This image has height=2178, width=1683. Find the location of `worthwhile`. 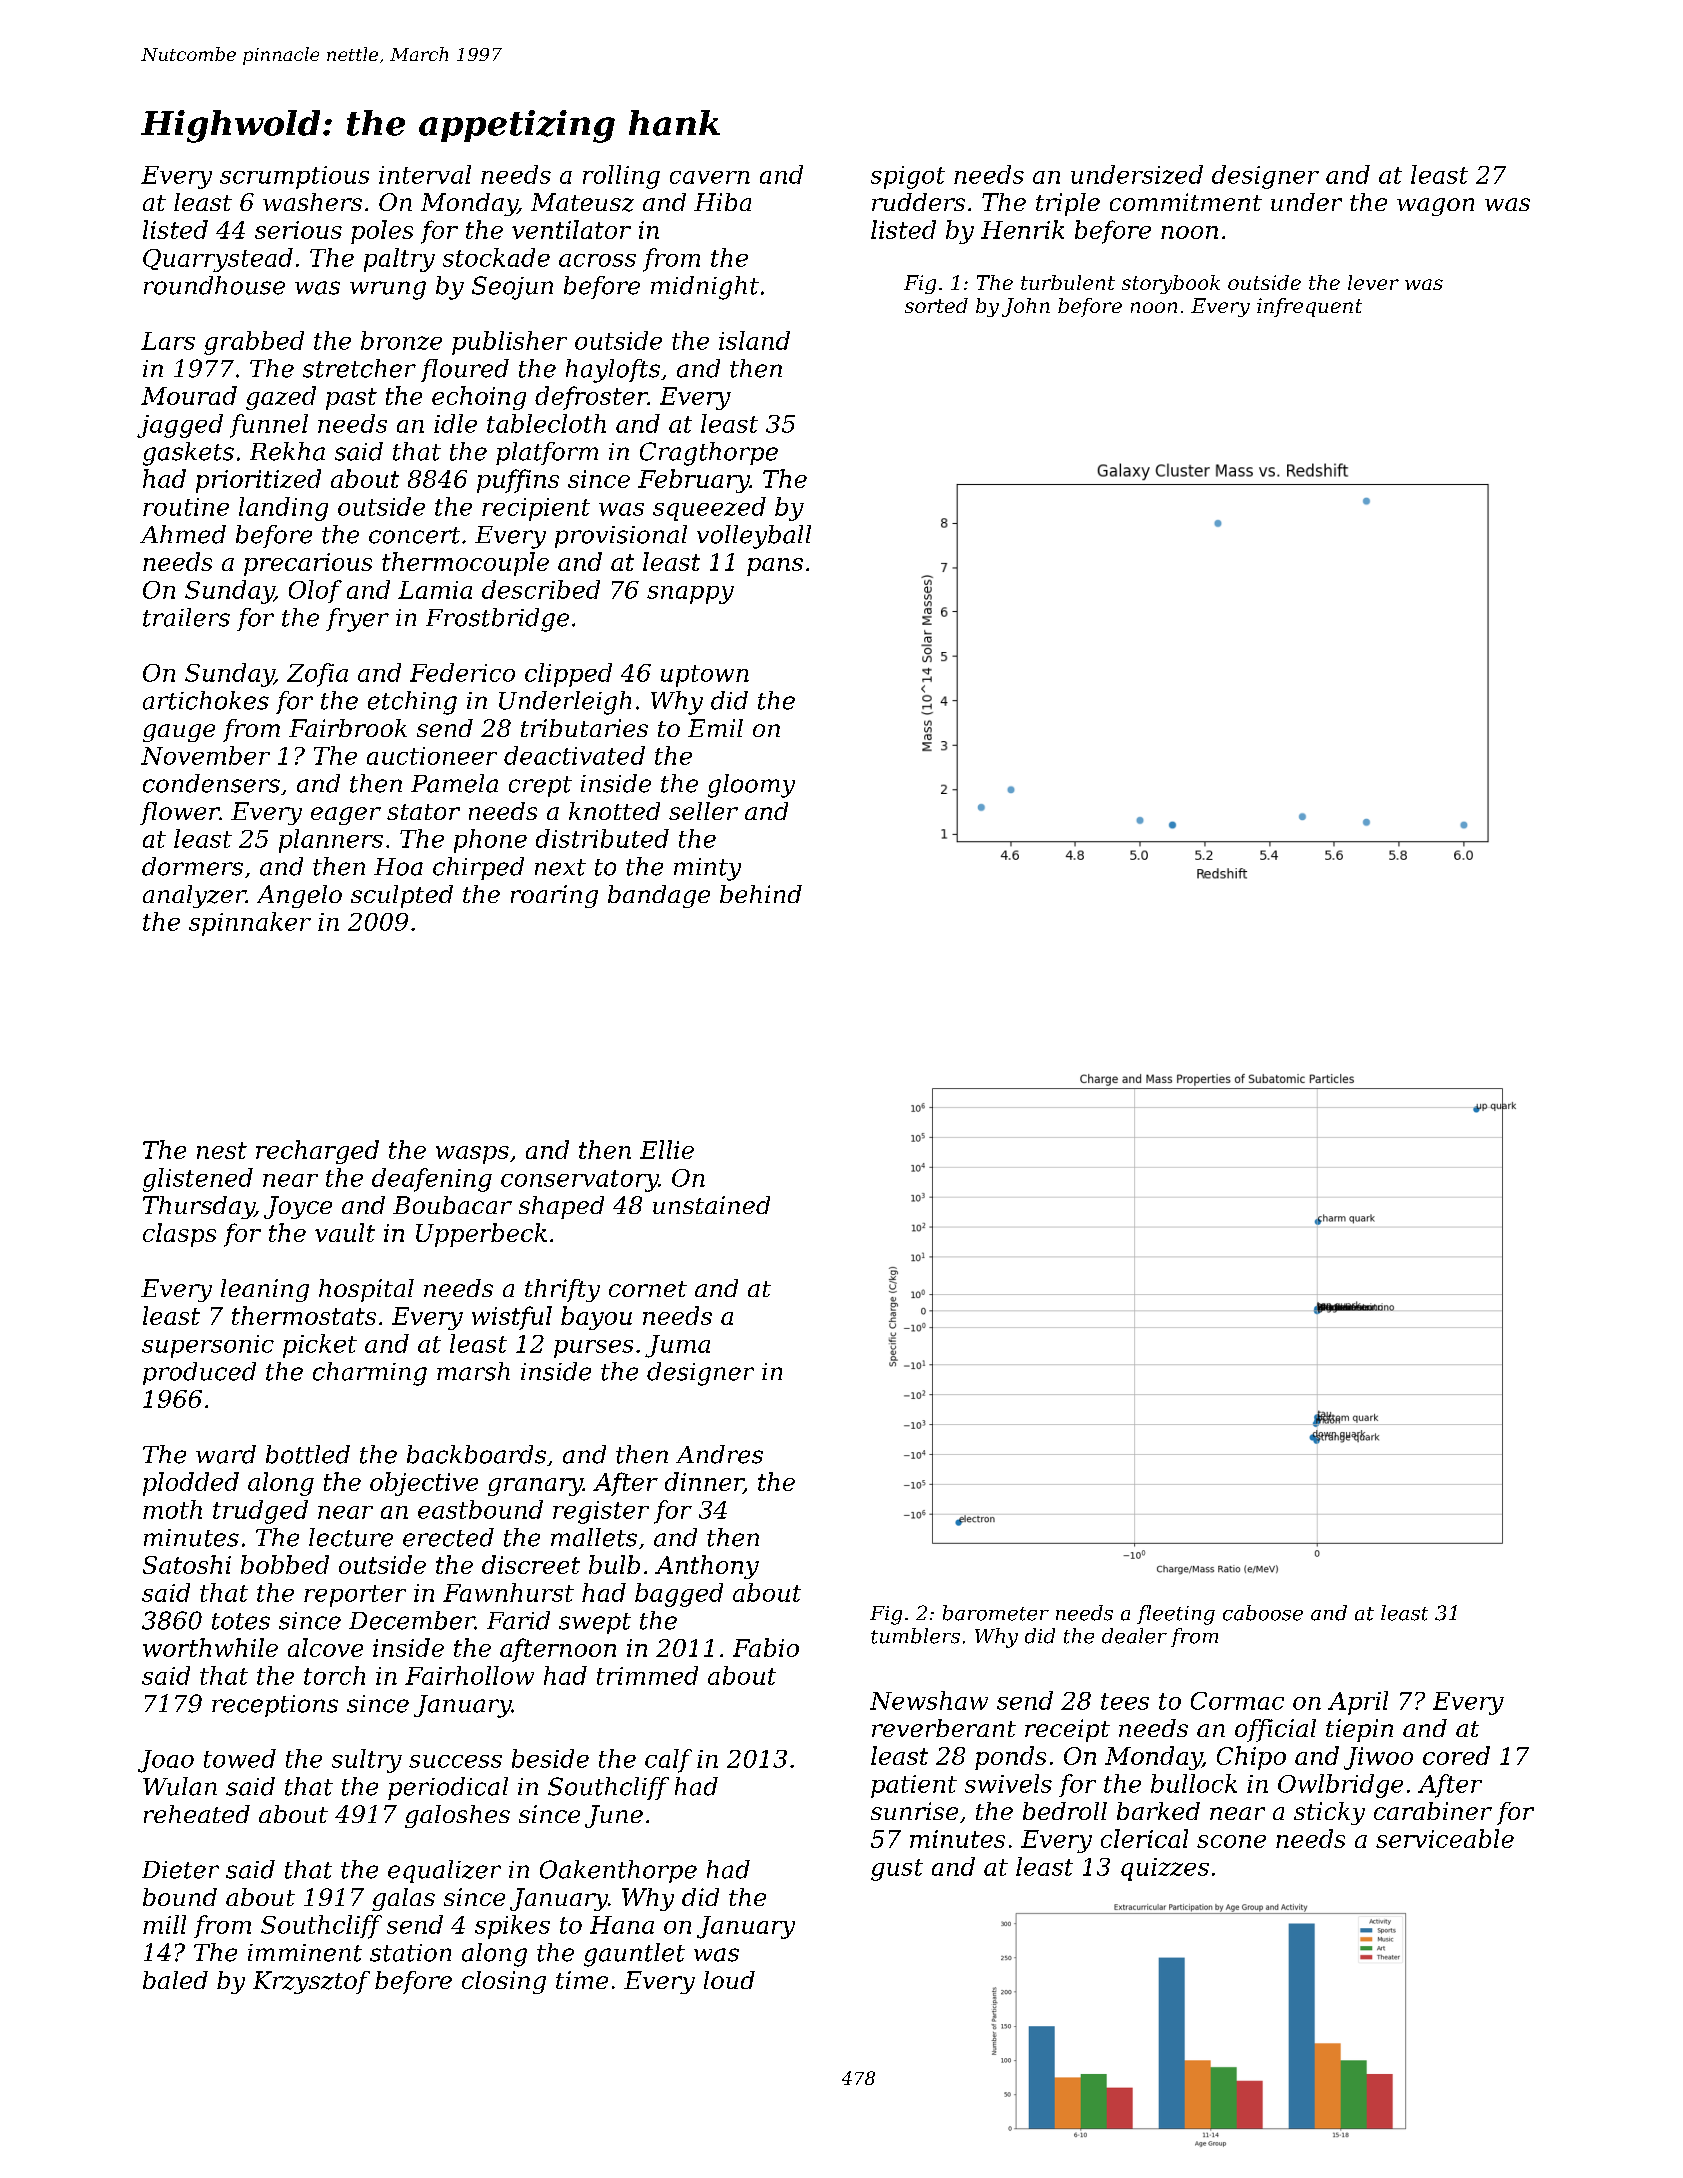

worthwhile is located at coordinates (210, 1647).
